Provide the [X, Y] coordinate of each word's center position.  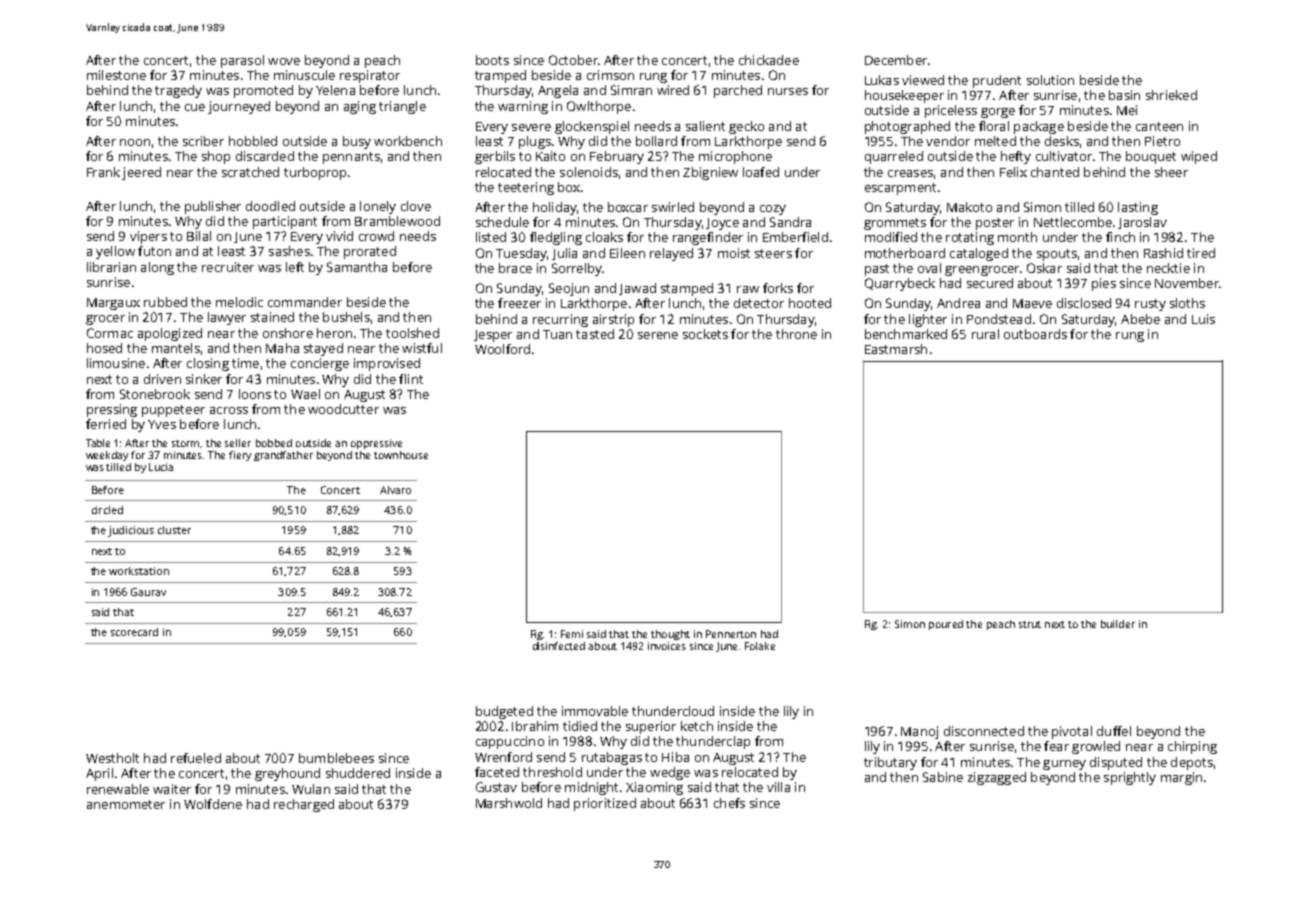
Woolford [502, 349]
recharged [304, 805]
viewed [923, 80]
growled [1096, 747]
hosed [104, 348]
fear [1056, 746]
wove [284, 61]
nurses [788, 91]
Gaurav [148, 592]
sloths [1187, 303]
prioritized [605, 804]
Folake [760, 646]
